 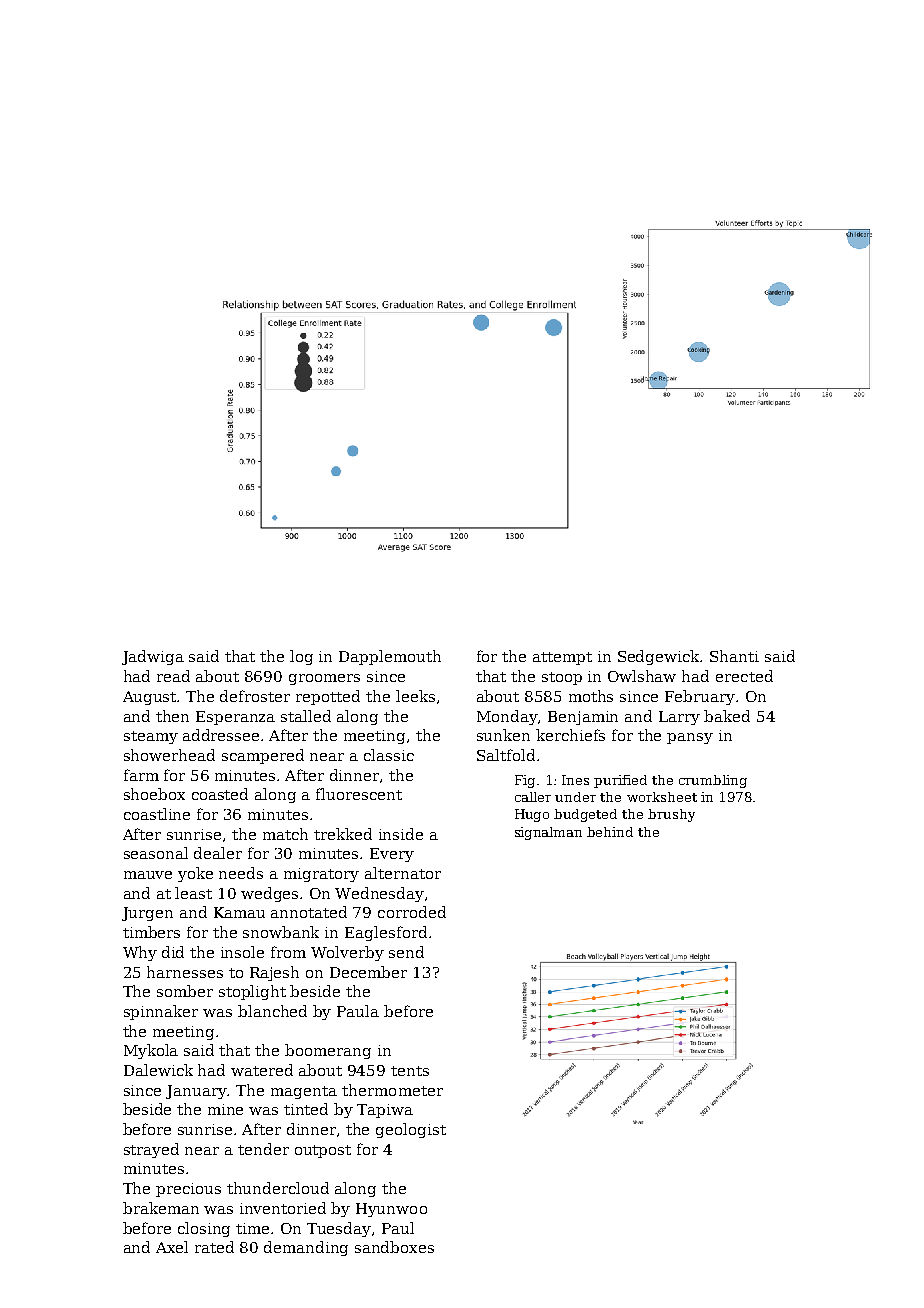 I want to click on erected, so click(x=744, y=676).
